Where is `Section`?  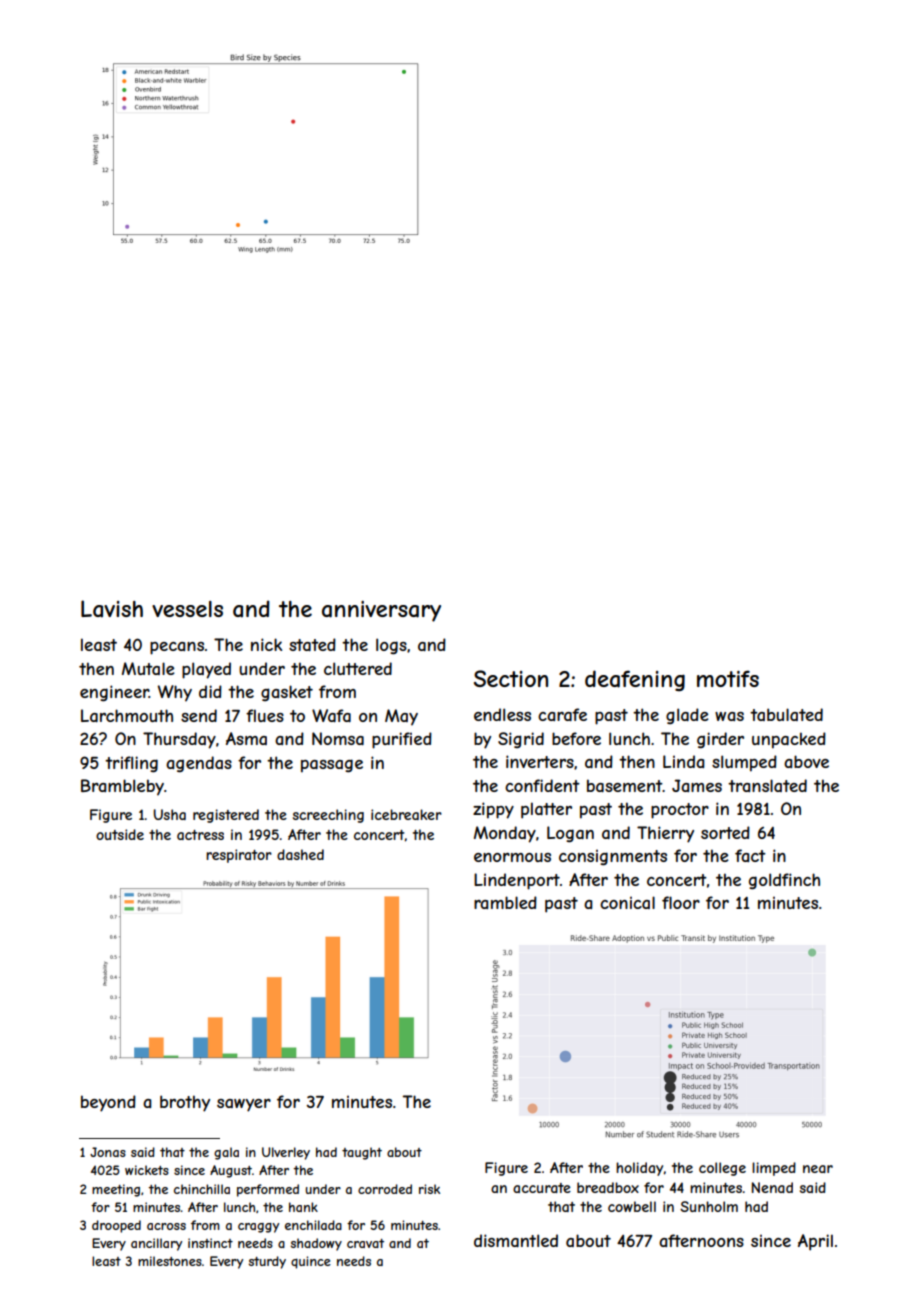
Section is located at coordinates (511, 678).
